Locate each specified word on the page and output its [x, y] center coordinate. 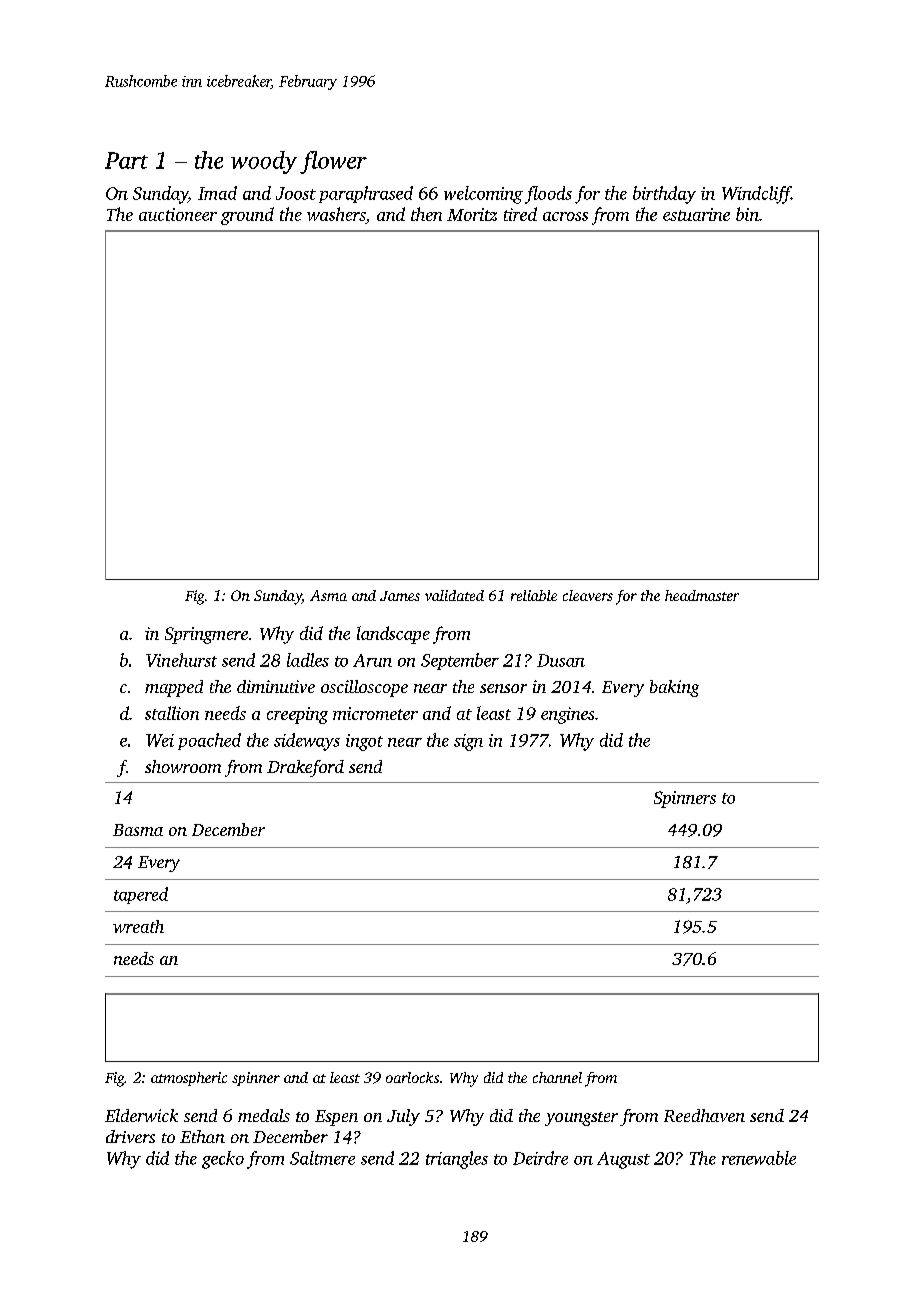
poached [209, 741]
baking [674, 688]
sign [468, 742]
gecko [223, 1160]
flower [333, 162]
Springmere [206, 635]
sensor [503, 688]
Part [126, 160]
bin [747, 214]
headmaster [702, 595]
